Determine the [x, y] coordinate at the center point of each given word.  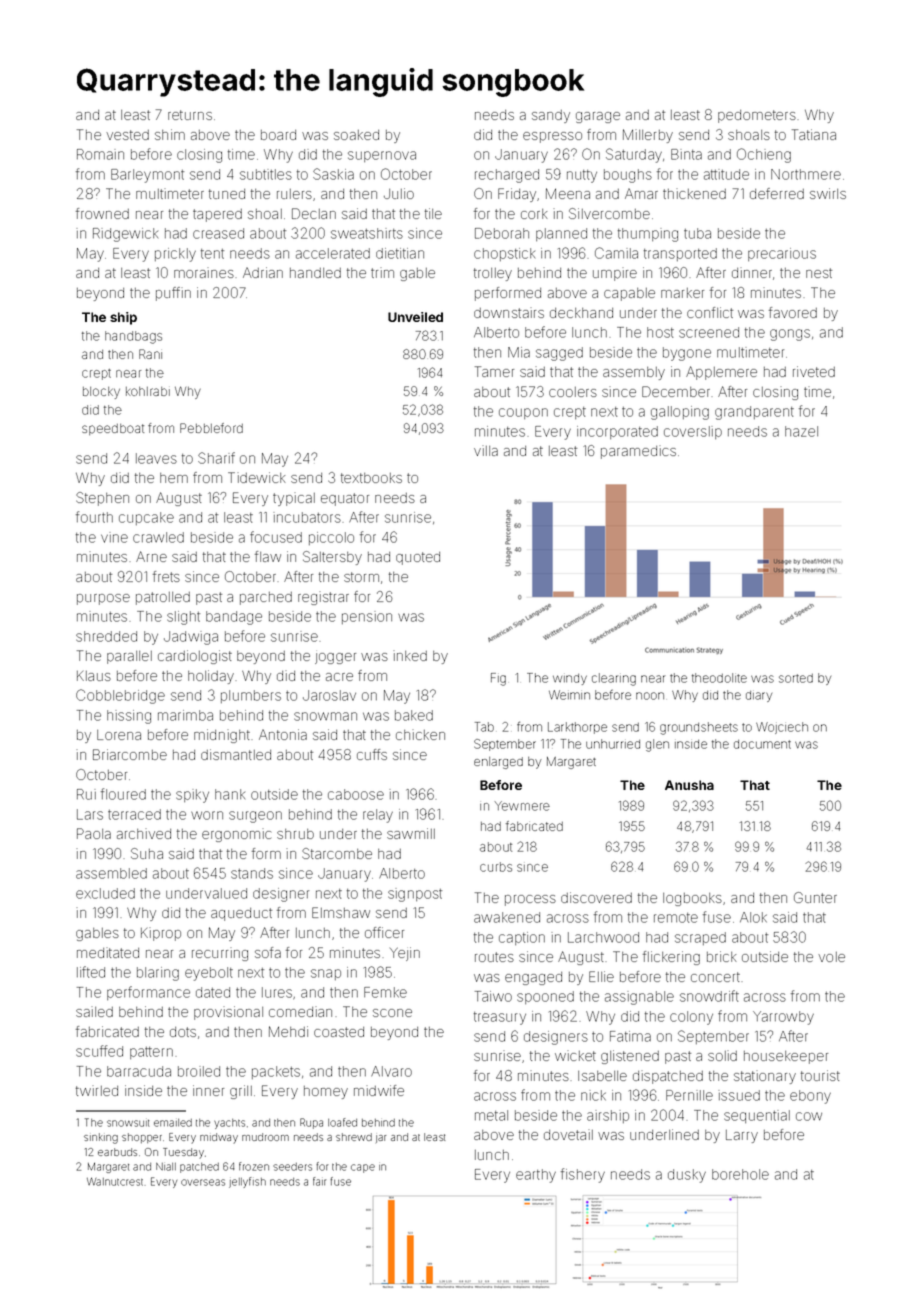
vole [831, 957]
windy [570, 679]
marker [682, 293]
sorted [796, 678]
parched [266, 598]
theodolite [719, 678]
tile [433, 213]
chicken [420, 734]
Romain [100, 154]
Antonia [283, 734]
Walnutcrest [115, 1181]
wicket [575, 1055]
